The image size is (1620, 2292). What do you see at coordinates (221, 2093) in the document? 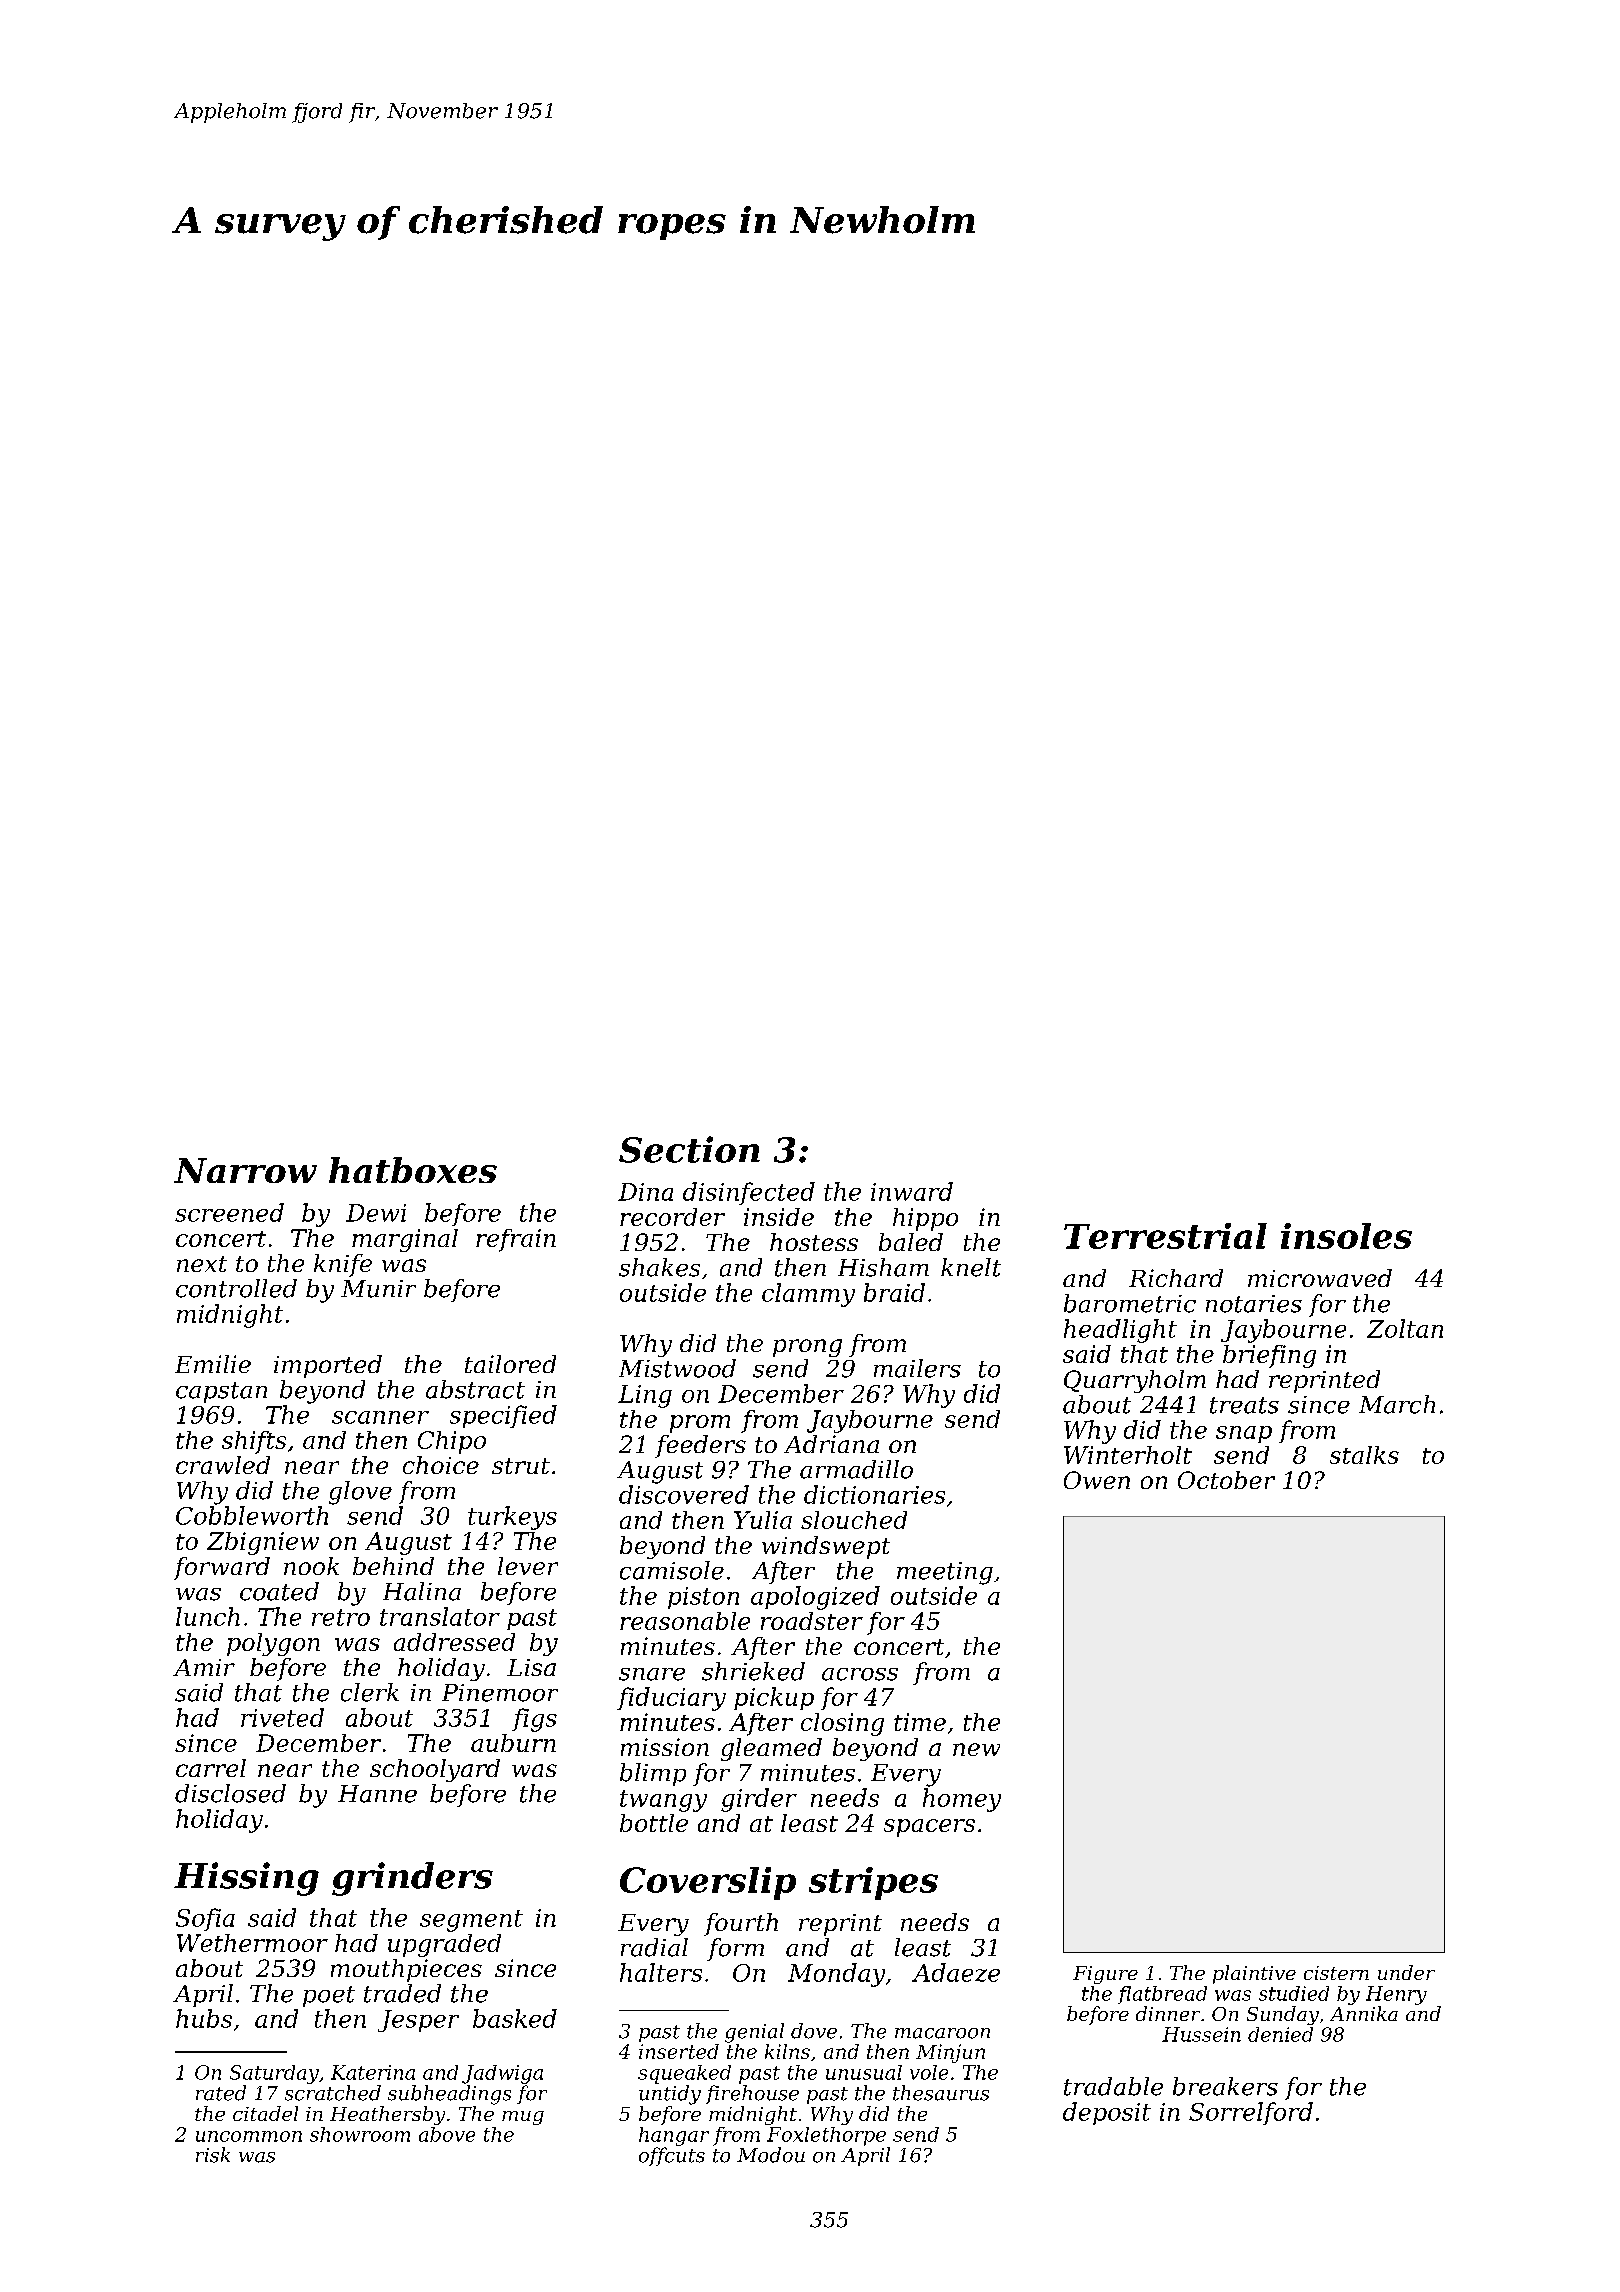
I see `rated` at bounding box center [221, 2093].
